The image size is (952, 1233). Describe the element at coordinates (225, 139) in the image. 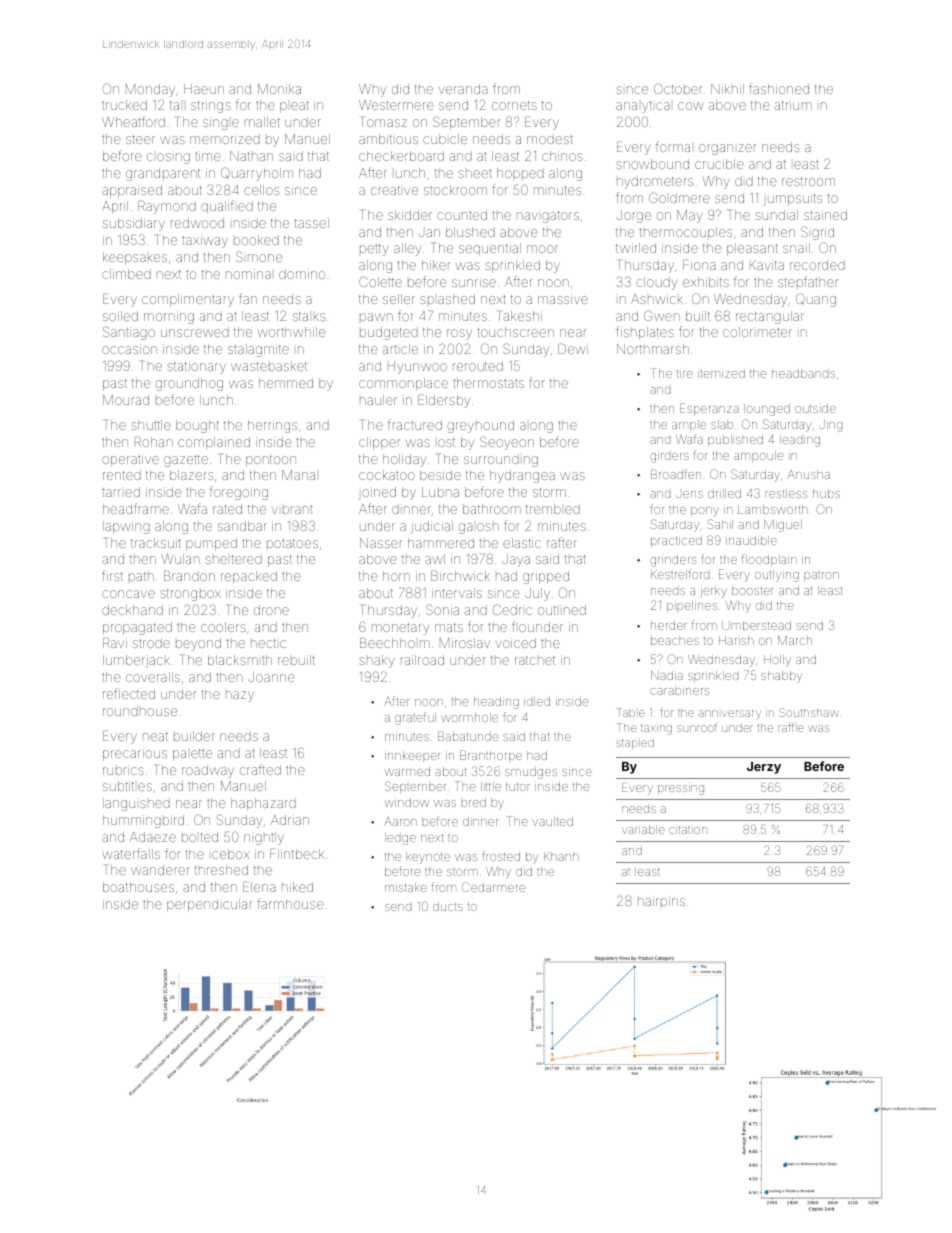

I see `memorized` at that location.
